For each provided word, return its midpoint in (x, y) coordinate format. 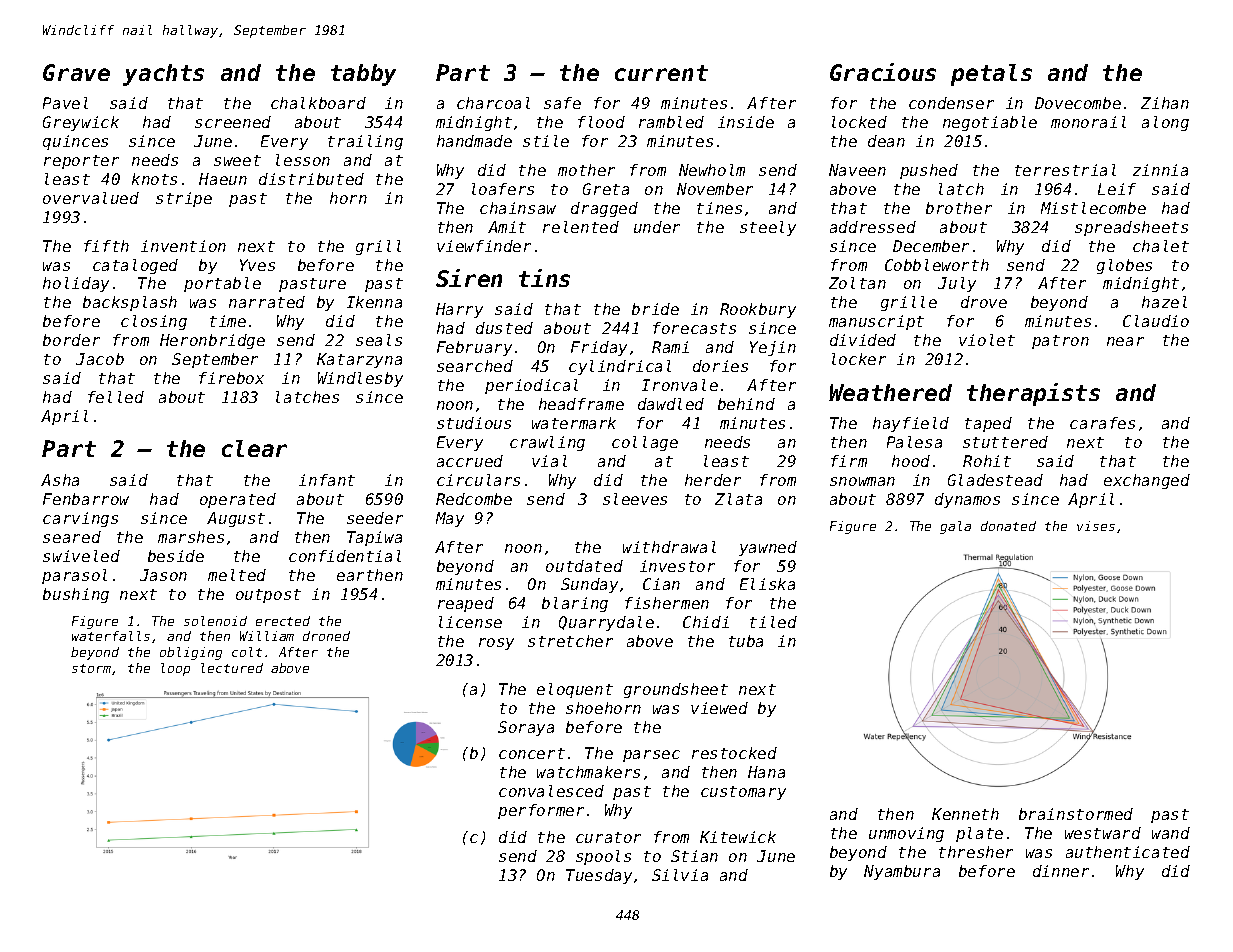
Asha (60, 480)
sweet (237, 160)
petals (991, 75)
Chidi (706, 622)
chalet (1161, 246)
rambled (671, 122)
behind (746, 404)
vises (1096, 526)
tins (544, 278)
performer (541, 811)
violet (987, 340)
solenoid (215, 621)
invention (183, 246)
